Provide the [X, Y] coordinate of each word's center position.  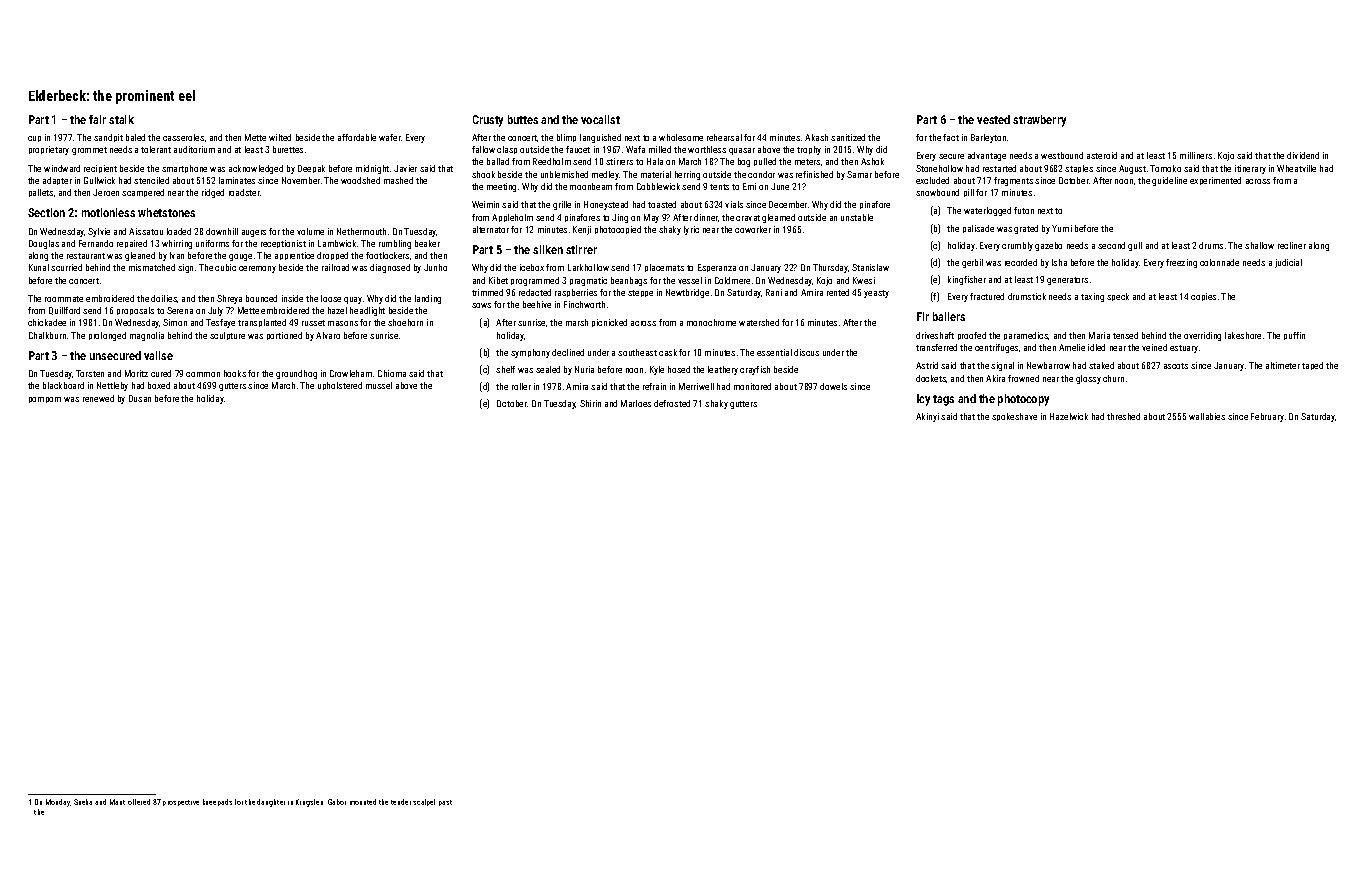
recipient [100, 169]
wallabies [1207, 416]
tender [401, 802]
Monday [58, 803]
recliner [1292, 245]
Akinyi [927, 417]
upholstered [340, 386]
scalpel [424, 802]
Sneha [83, 802]
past [445, 803]
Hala [655, 161]
